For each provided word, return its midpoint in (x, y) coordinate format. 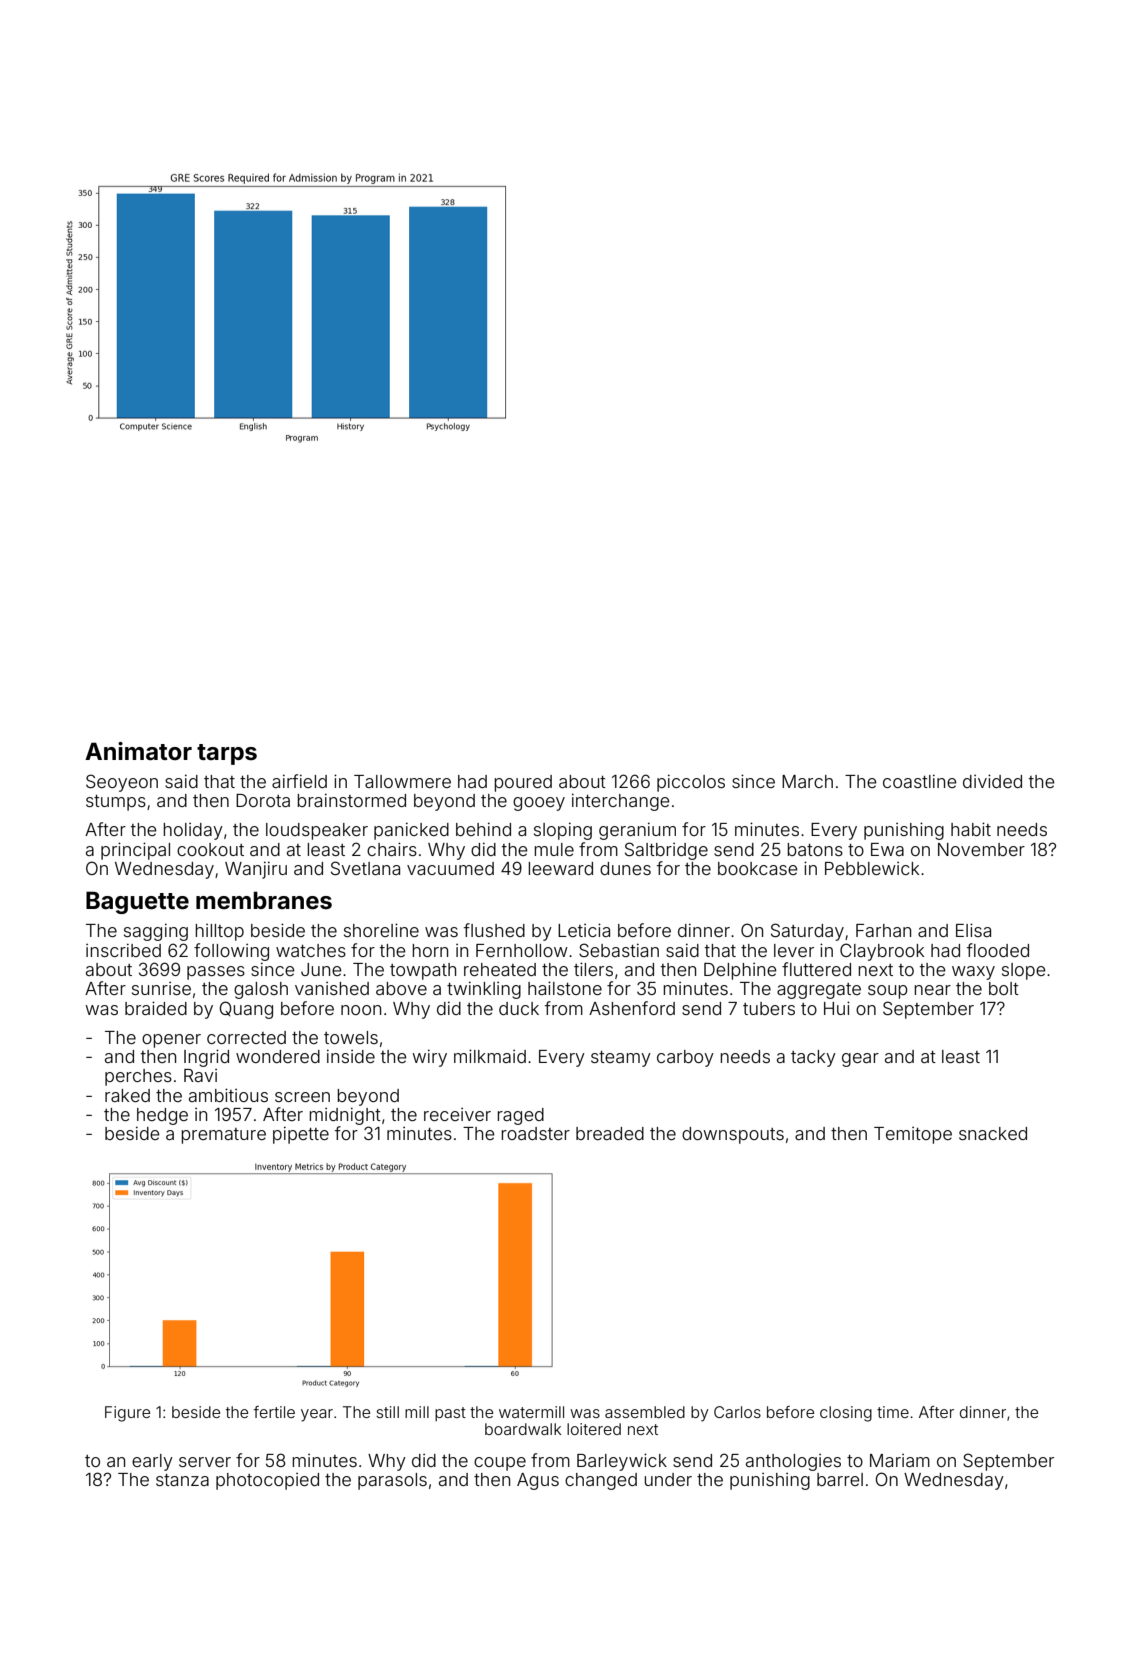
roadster (535, 1133)
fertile (274, 1412)
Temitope (913, 1135)
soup (888, 992)
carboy (685, 1058)
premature (223, 1136)
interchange (621, 802)
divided (992, 781)
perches (138, 1077)
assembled (645, 1412)
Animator (138, 751)
